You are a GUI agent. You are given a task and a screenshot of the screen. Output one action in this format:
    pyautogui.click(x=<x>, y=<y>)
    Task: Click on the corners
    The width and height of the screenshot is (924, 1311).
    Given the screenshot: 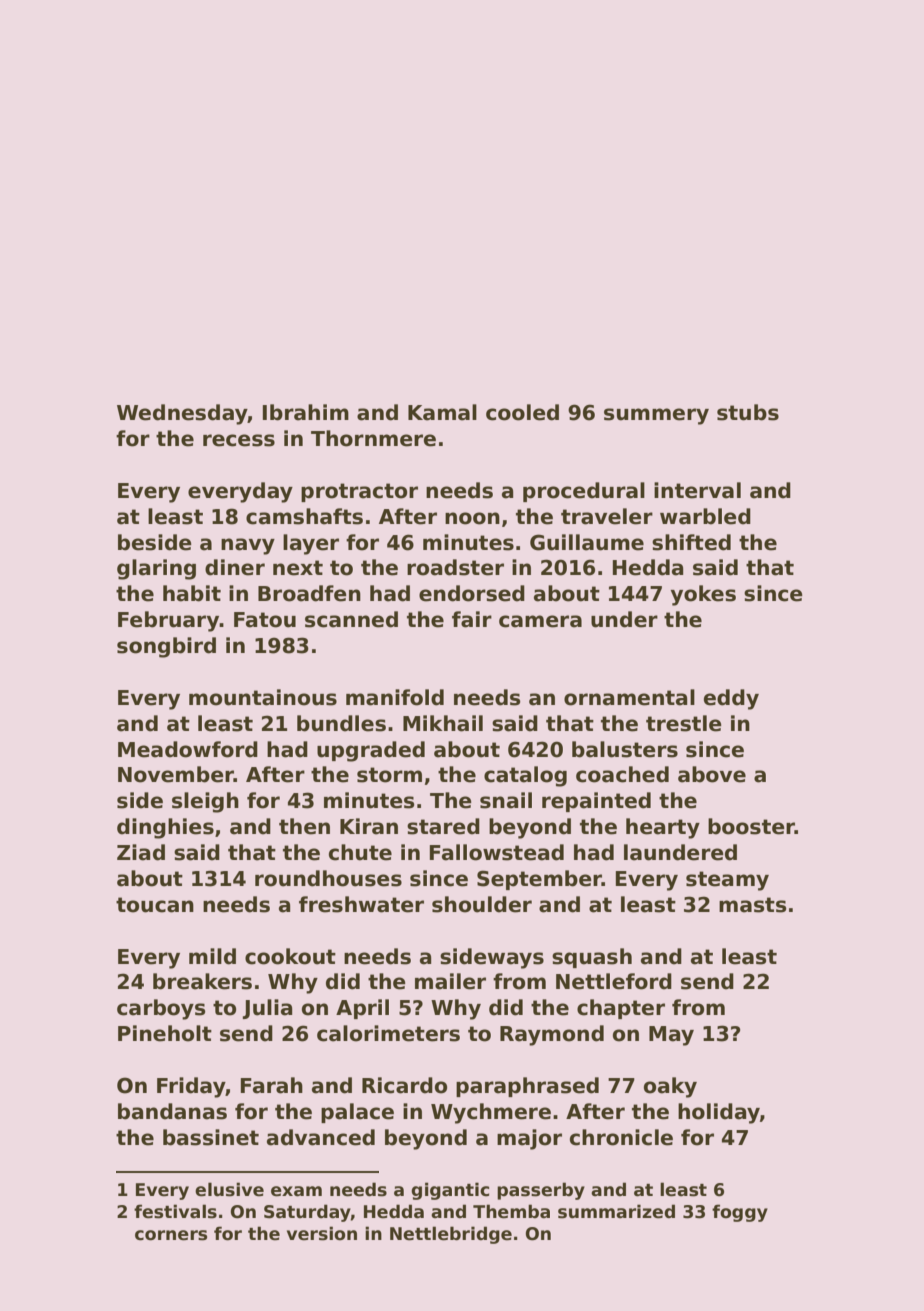 What is the action you would take?
    pyautogui.click(x=171, y=1235)
